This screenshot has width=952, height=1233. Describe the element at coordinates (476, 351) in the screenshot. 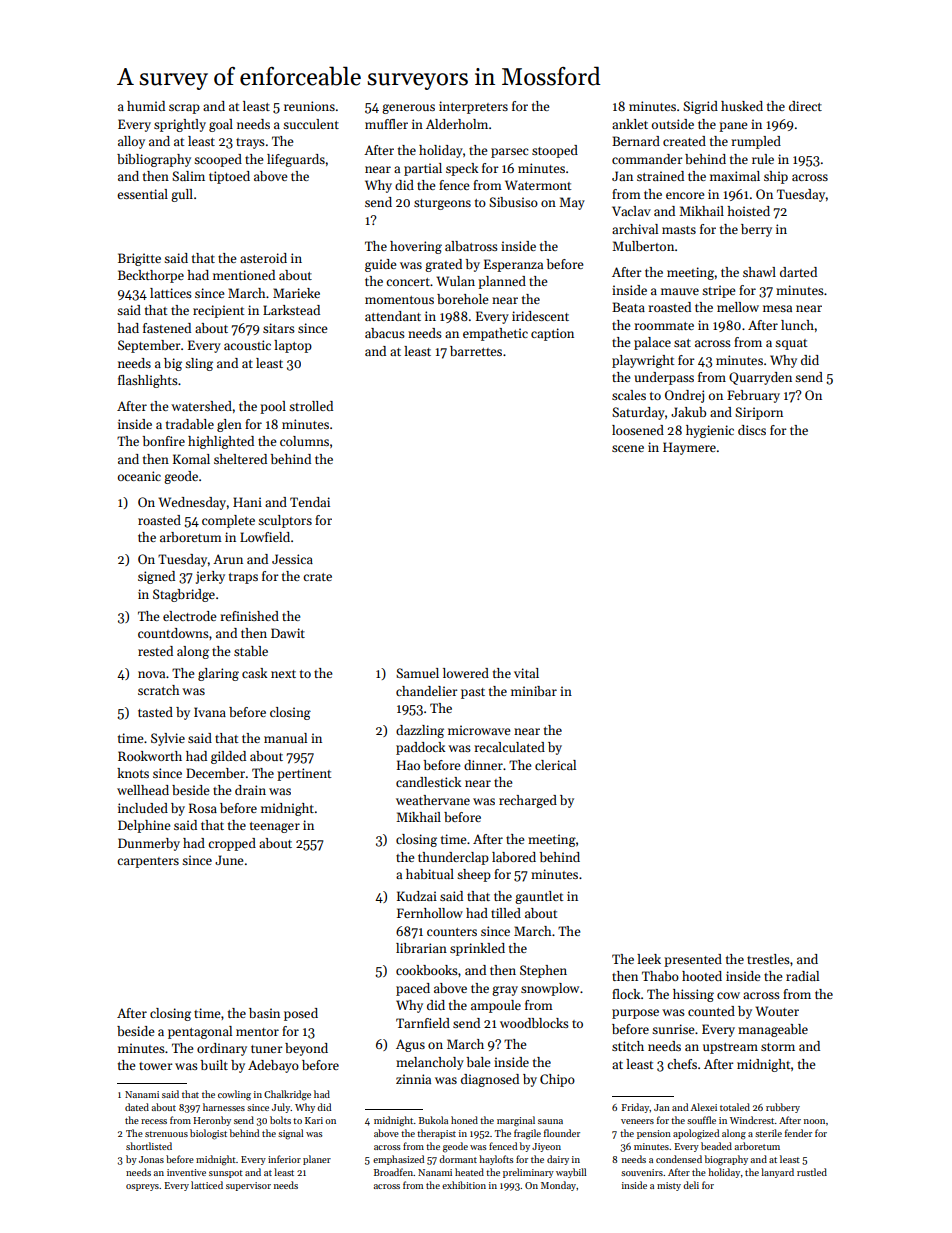

I see `barrettes` at that location.
